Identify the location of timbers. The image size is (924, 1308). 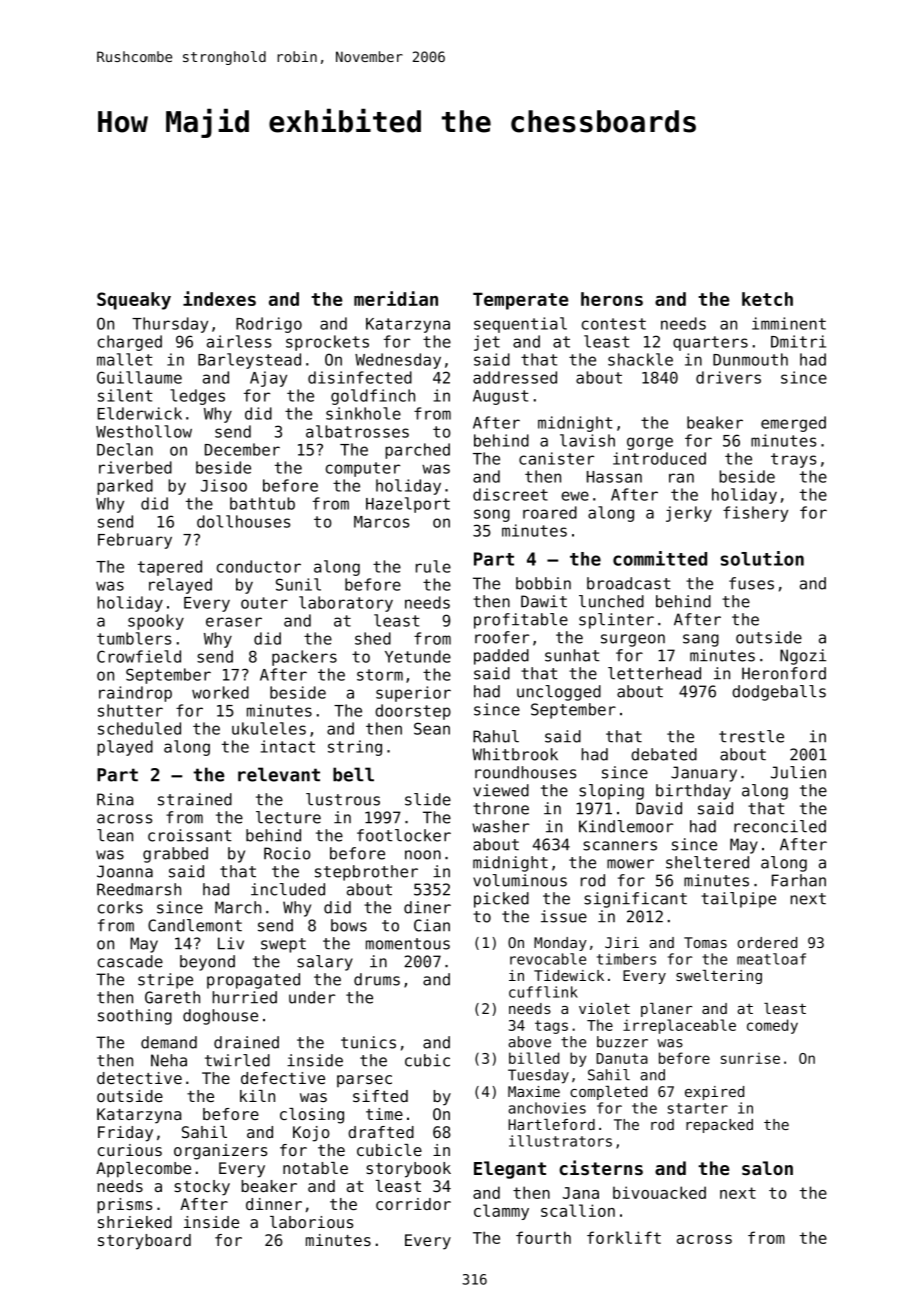
(626, 959).
